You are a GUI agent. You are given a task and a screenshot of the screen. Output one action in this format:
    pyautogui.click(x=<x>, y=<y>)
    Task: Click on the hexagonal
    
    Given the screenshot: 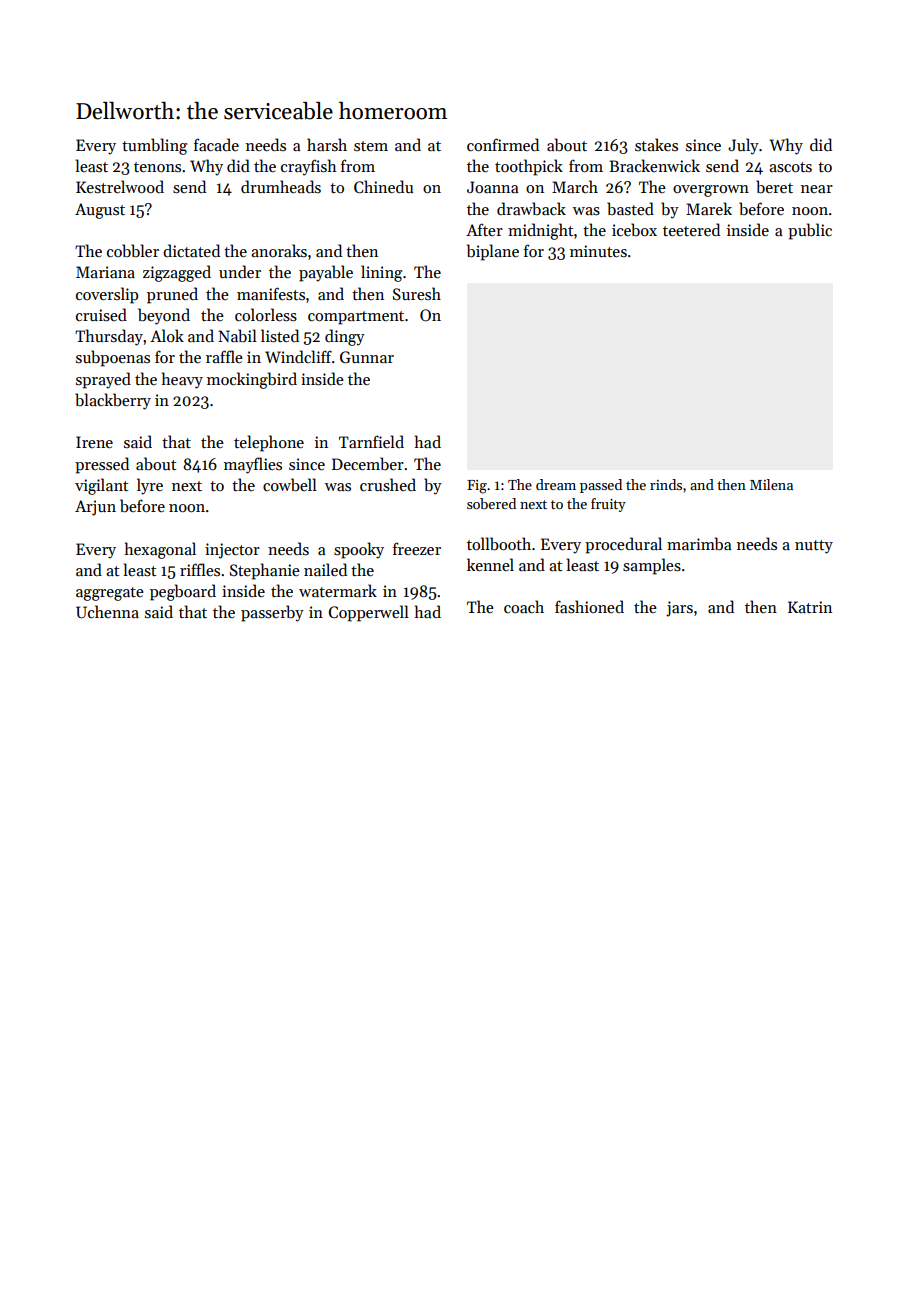 What is the action you would take?
    pyautogui.click(x=160, y=550)
